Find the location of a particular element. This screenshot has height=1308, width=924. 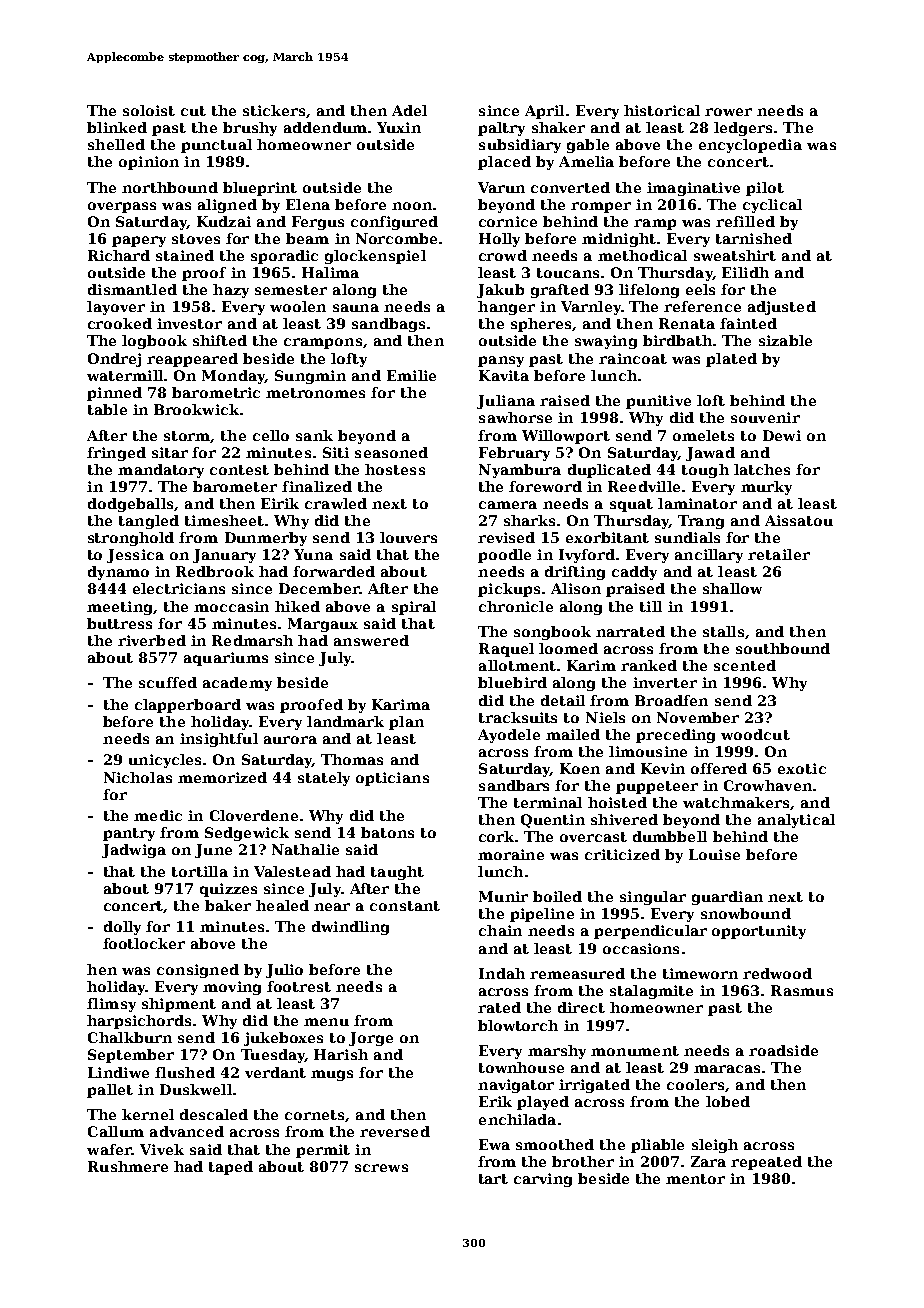

Broadfen is located at coordinates (671, 700).
